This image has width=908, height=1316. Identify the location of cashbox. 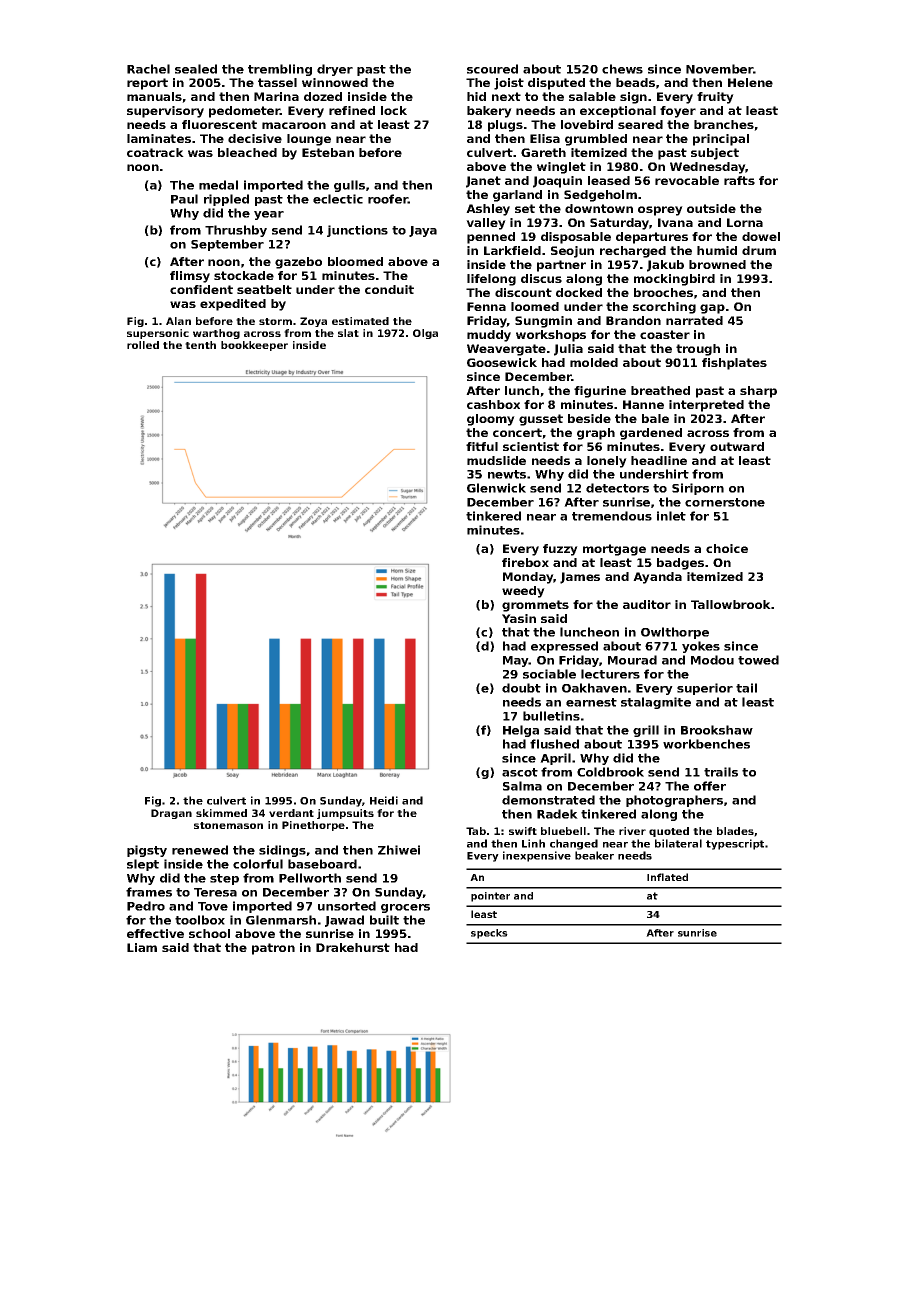
(493, 404).
